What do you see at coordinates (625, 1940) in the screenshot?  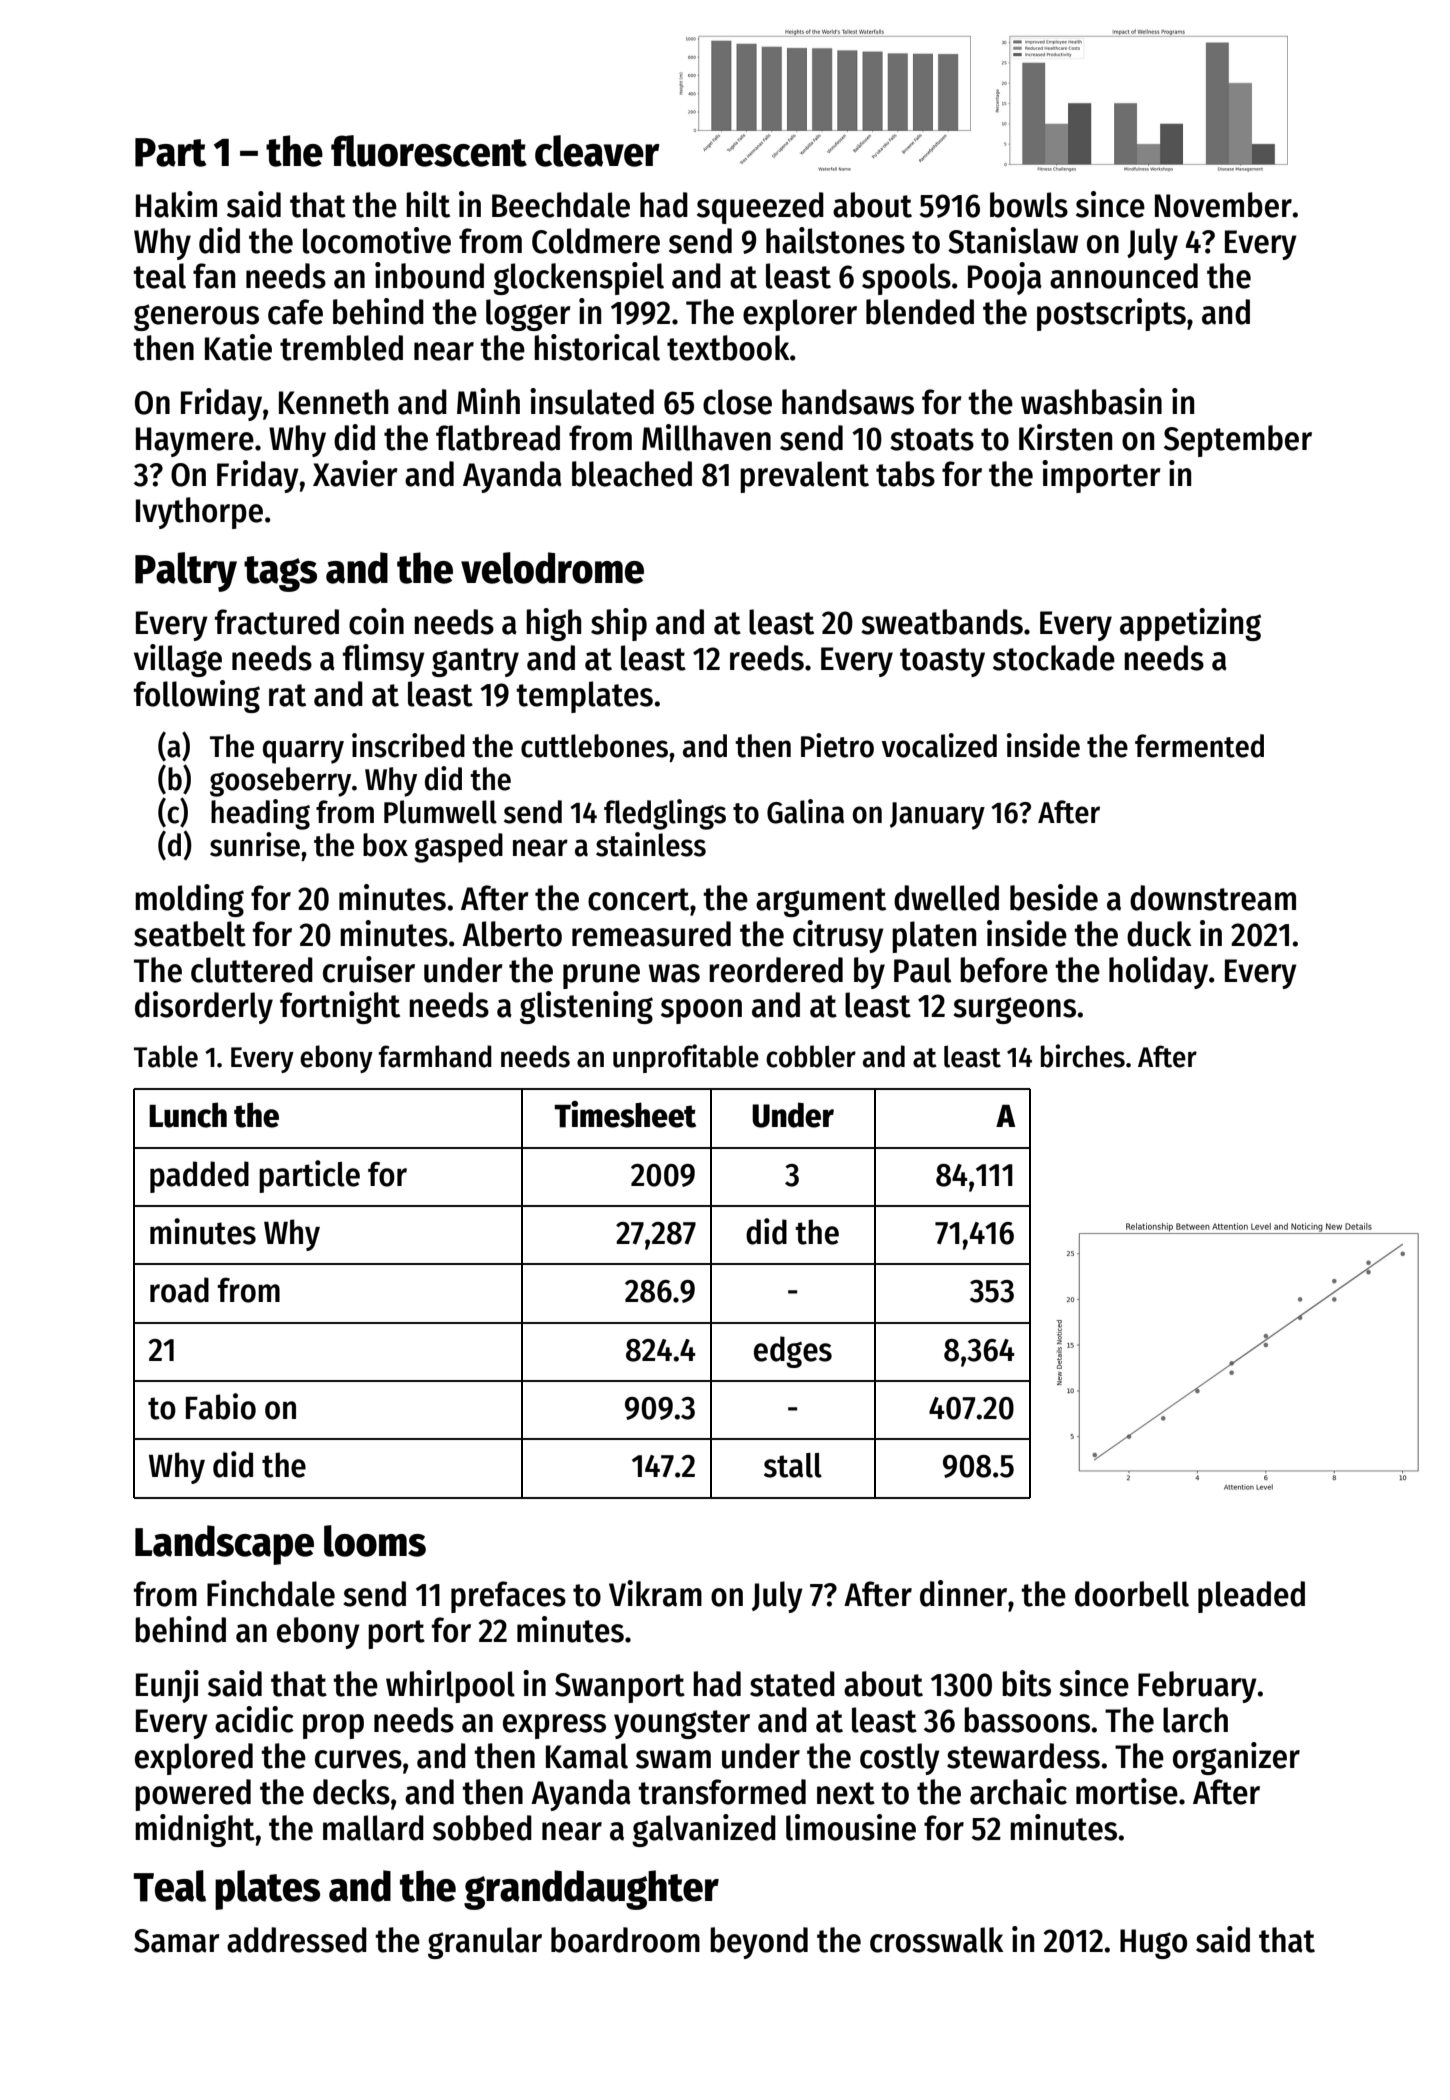 I see `boardroom` at bounding box center [625, 1940].
